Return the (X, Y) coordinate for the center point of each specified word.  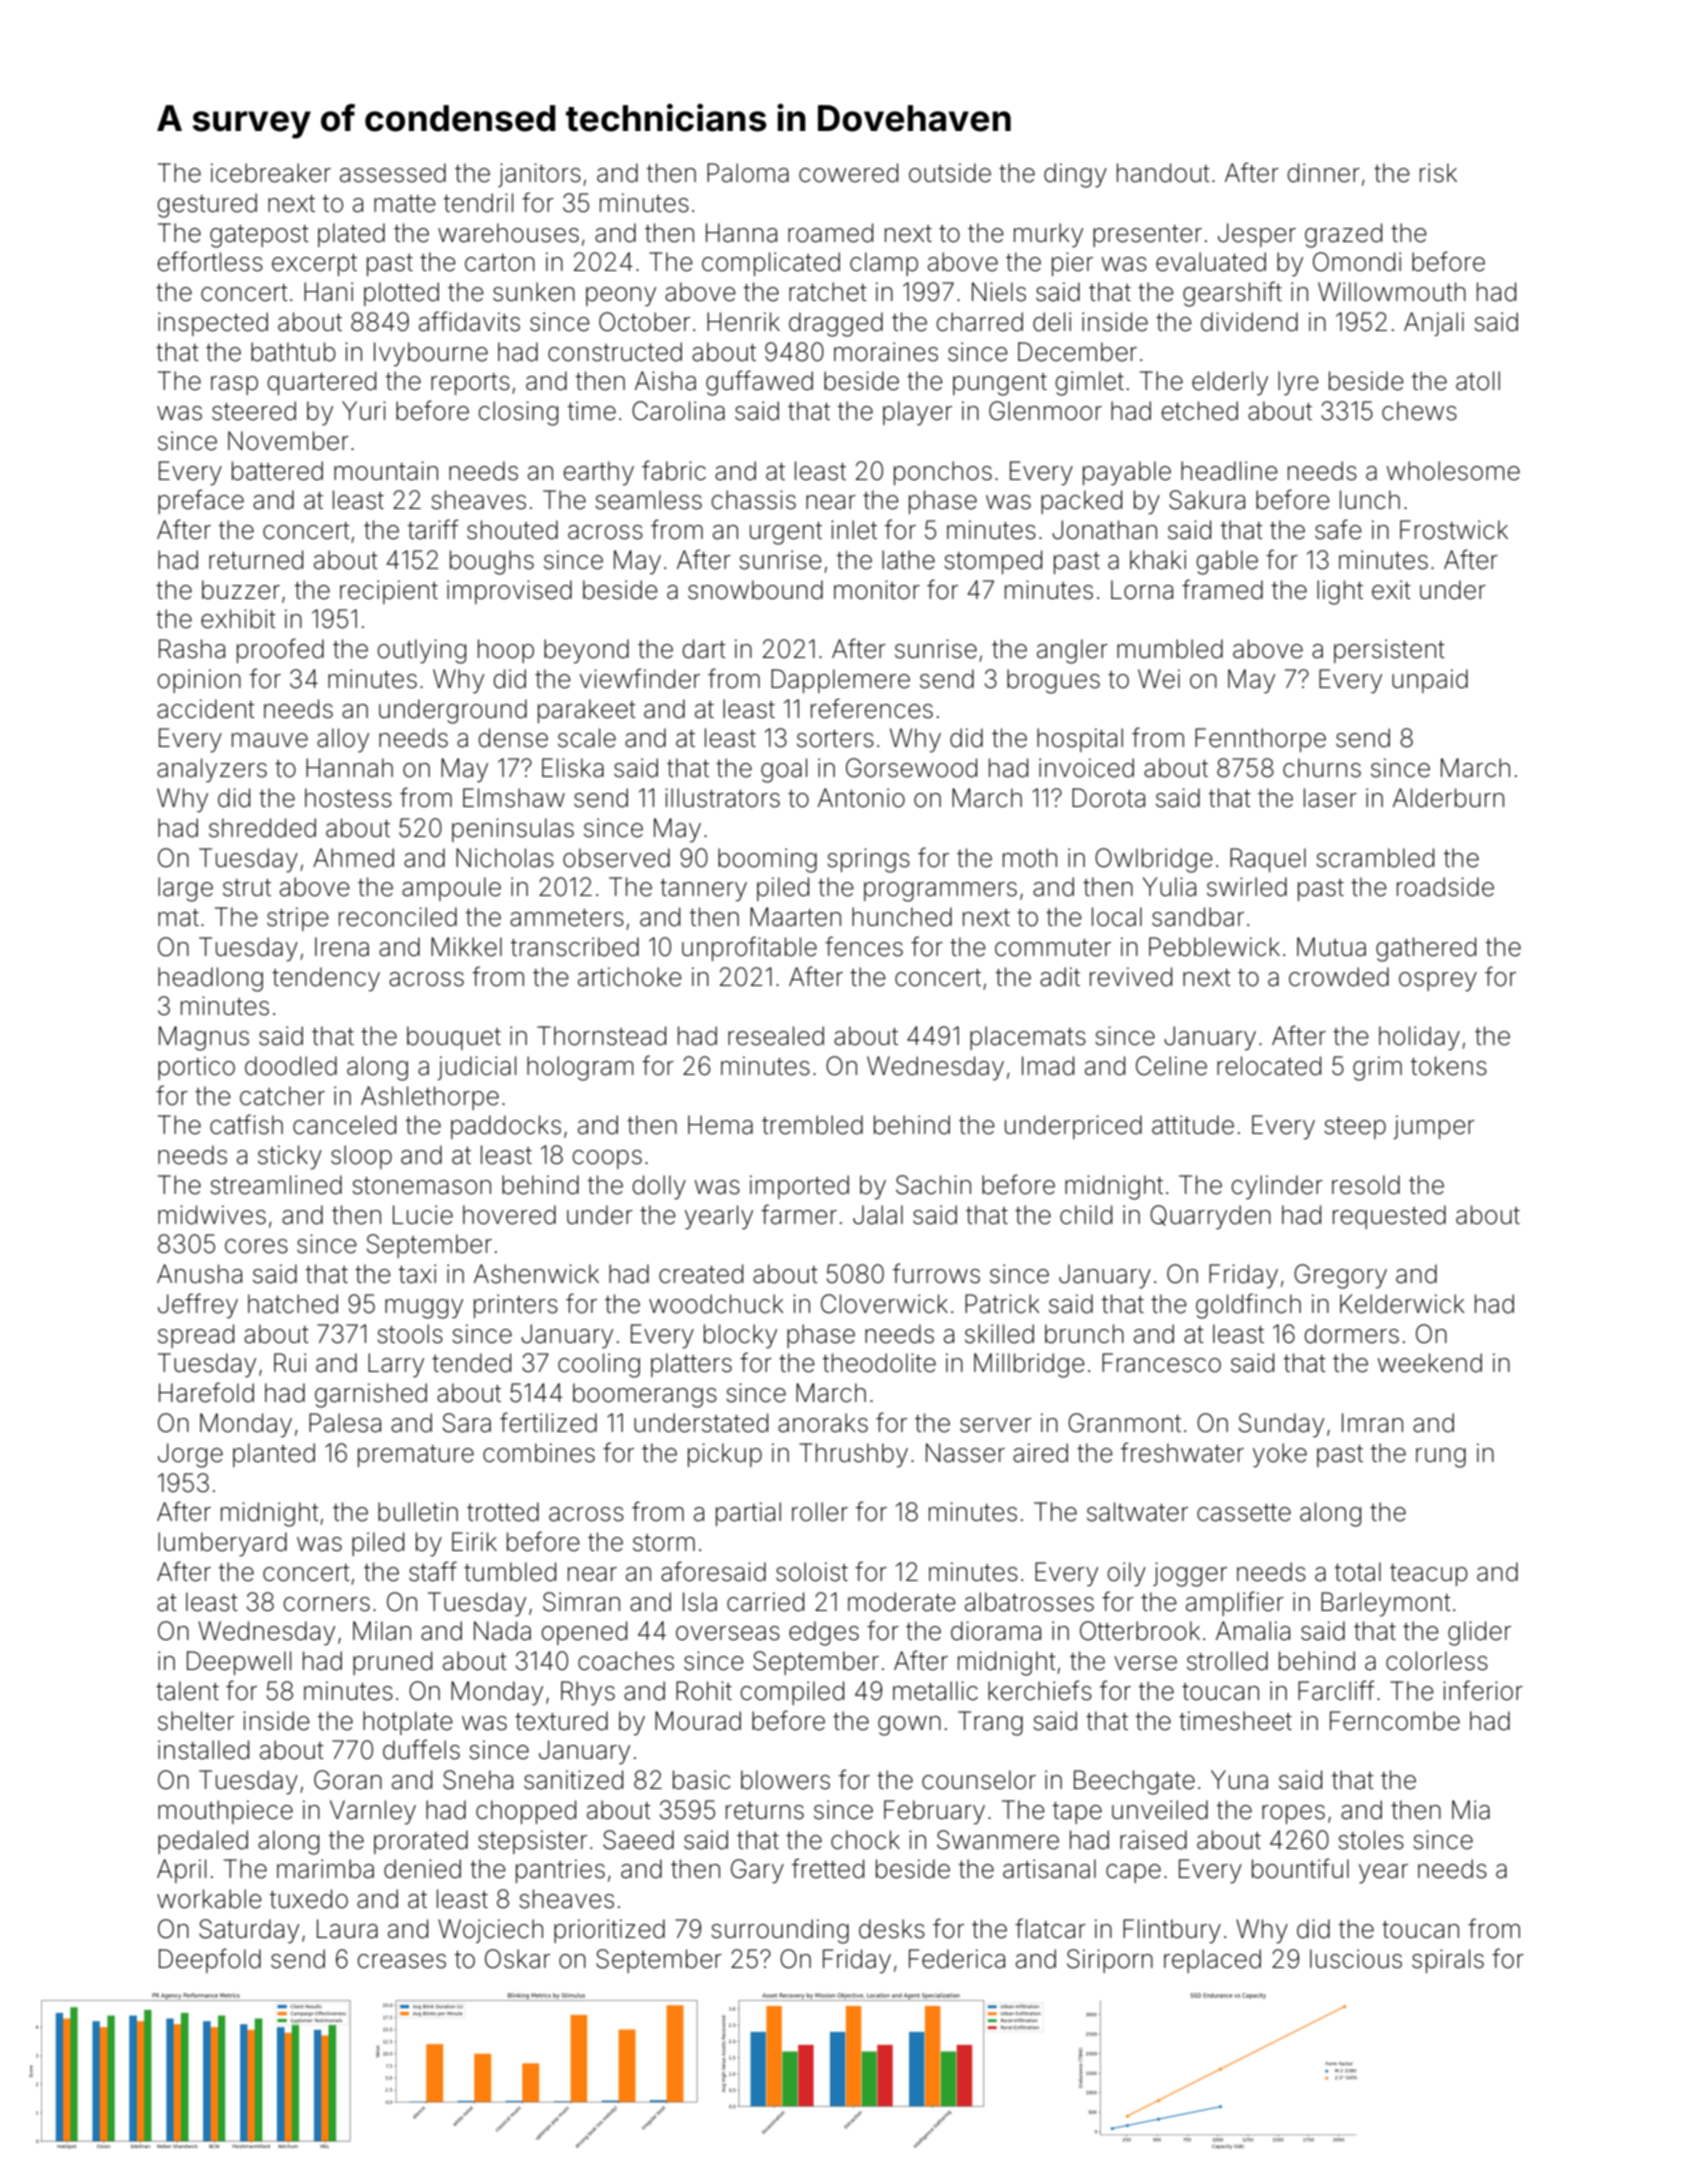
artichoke (630, 977)
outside (950, 173)
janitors (539, 175)
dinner (1324, 173)
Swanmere (998, 1840)
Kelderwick (1402, 1304)
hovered (509, 1215)
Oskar (517, 1959)
